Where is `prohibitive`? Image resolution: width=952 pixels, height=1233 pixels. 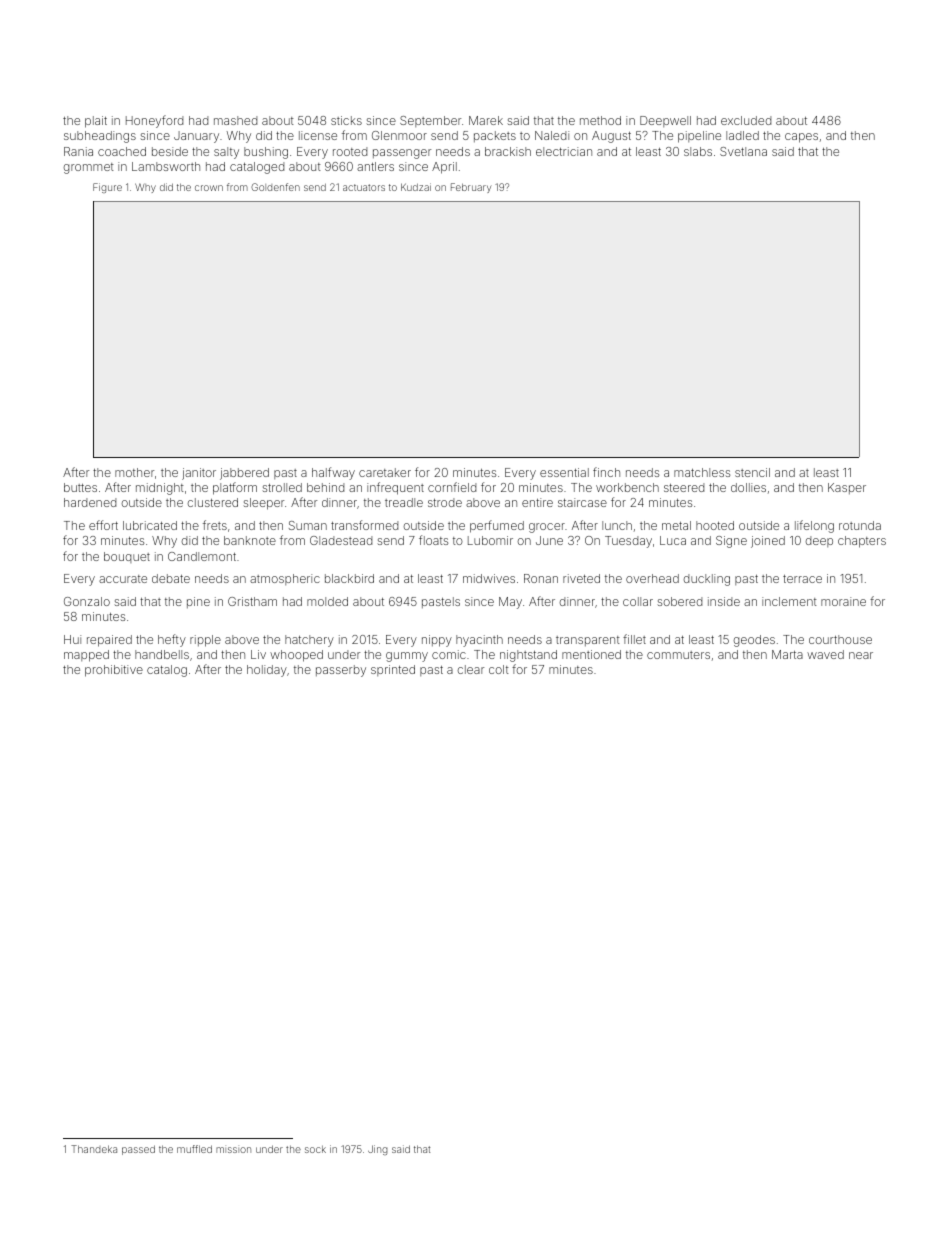
prohibitive is located at coordinates (114, 671).
